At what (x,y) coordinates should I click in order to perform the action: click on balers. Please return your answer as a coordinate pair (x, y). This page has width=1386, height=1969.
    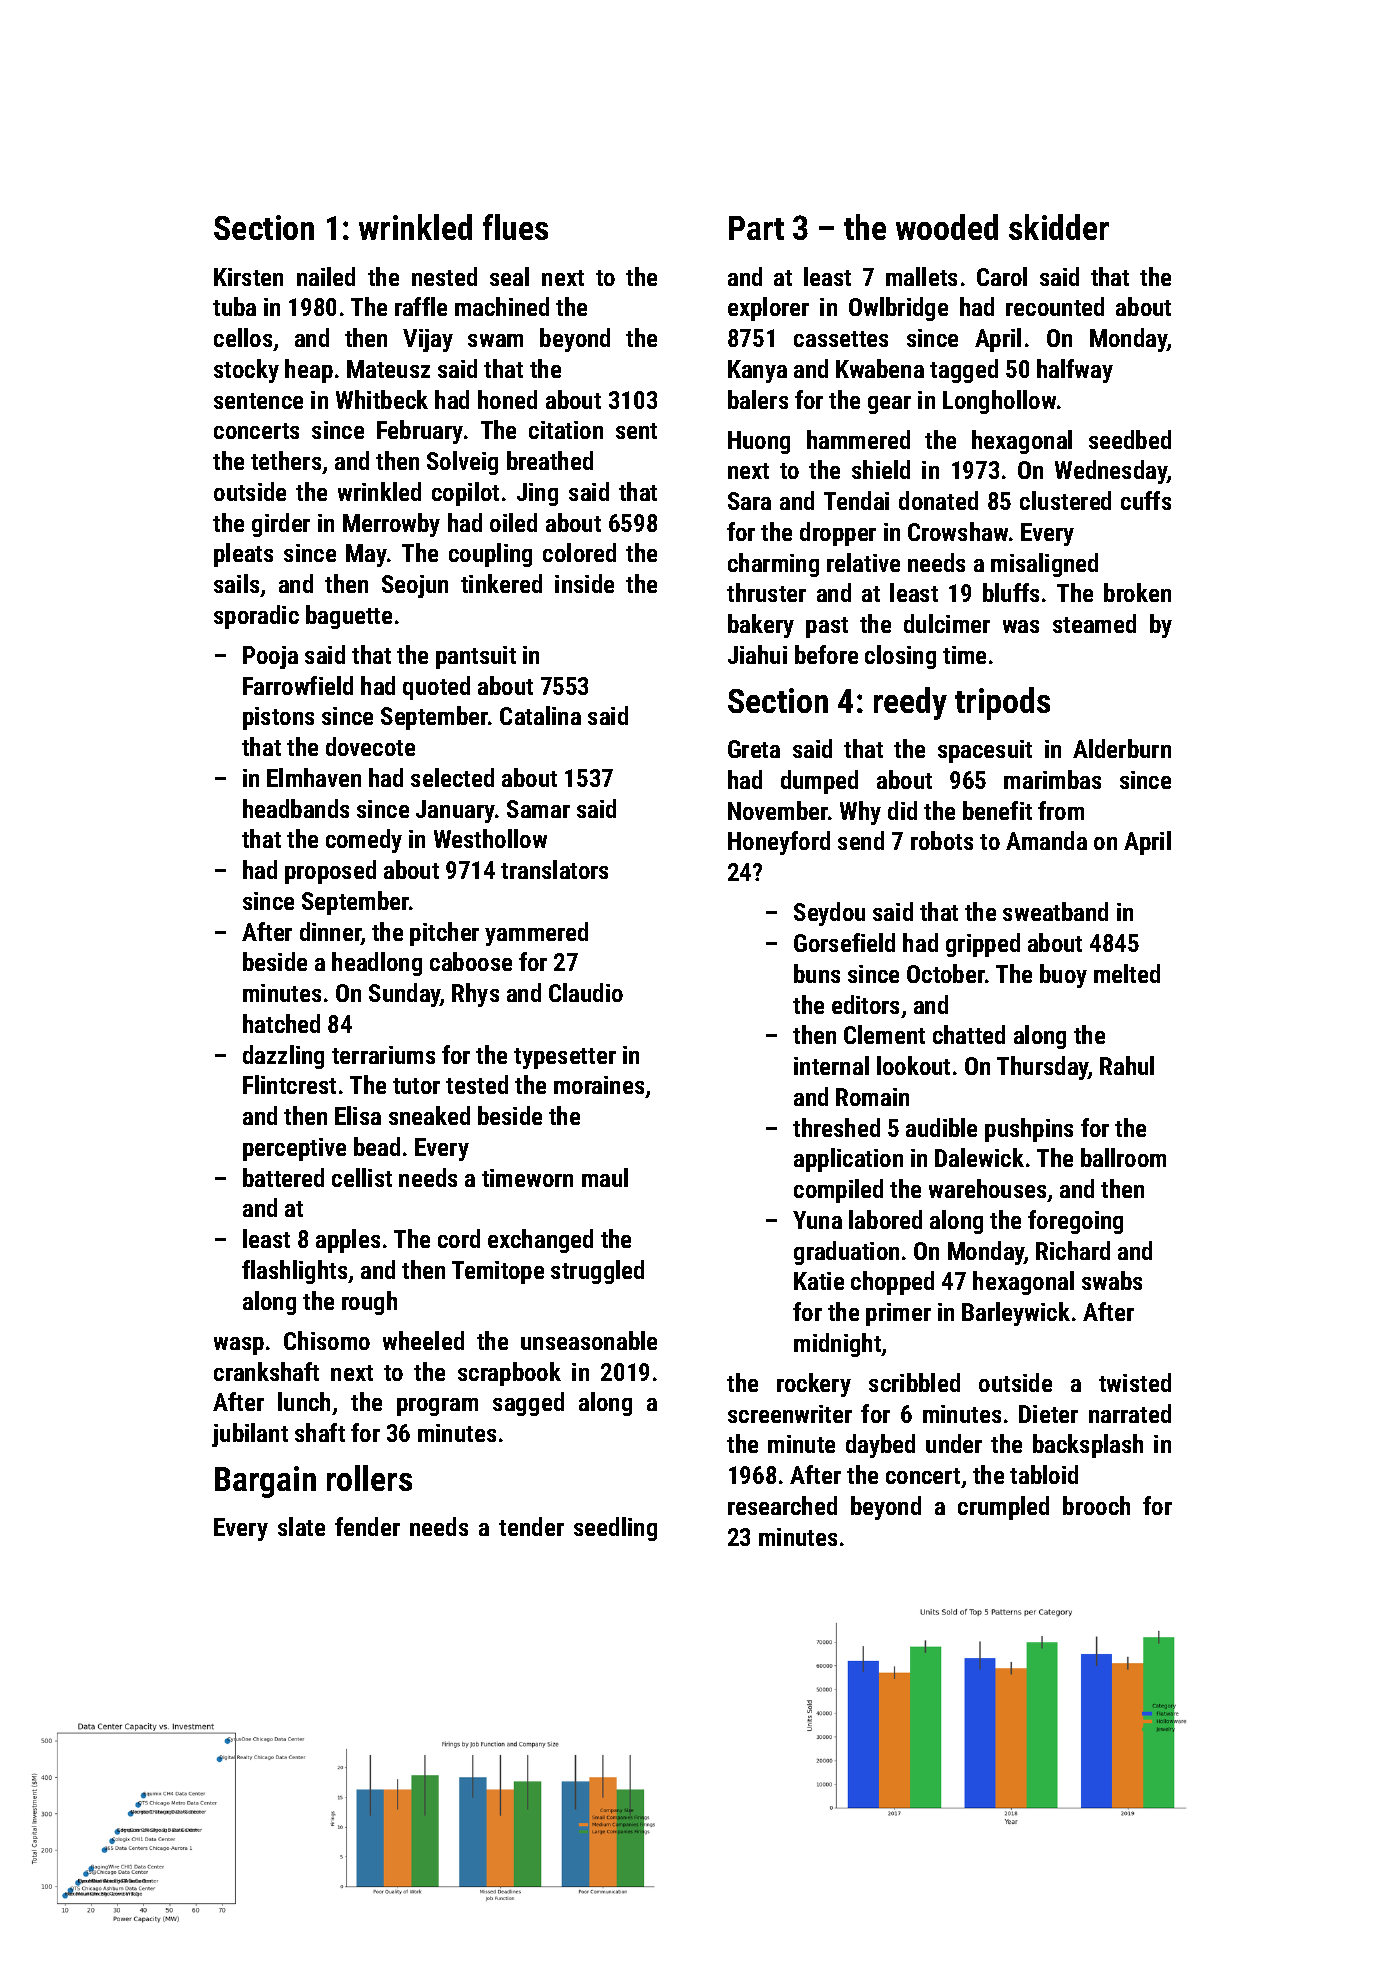
    Looking at the image, I should click on (758, 399).
